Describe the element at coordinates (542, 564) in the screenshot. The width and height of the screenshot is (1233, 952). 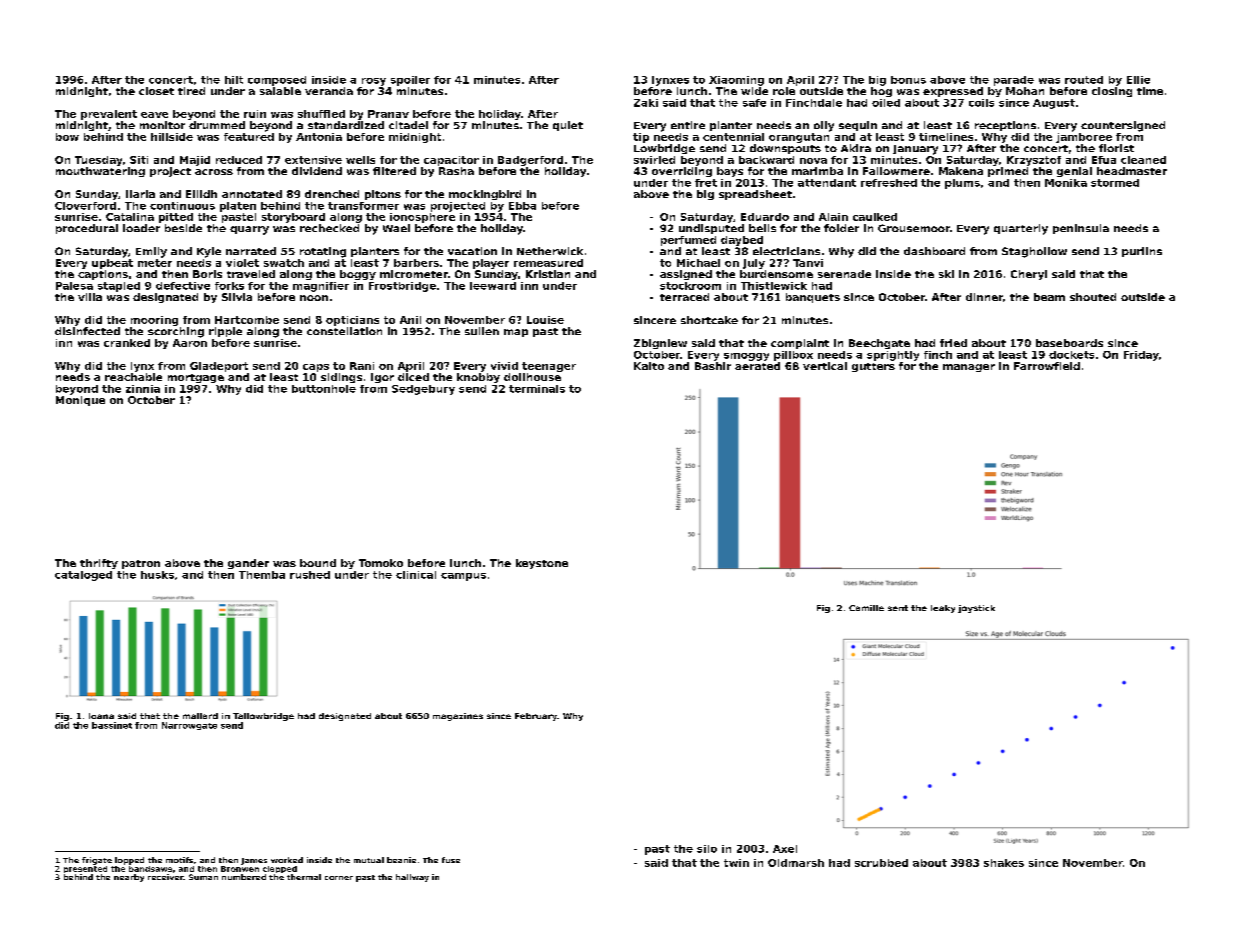
I see `keystone` at that location.
